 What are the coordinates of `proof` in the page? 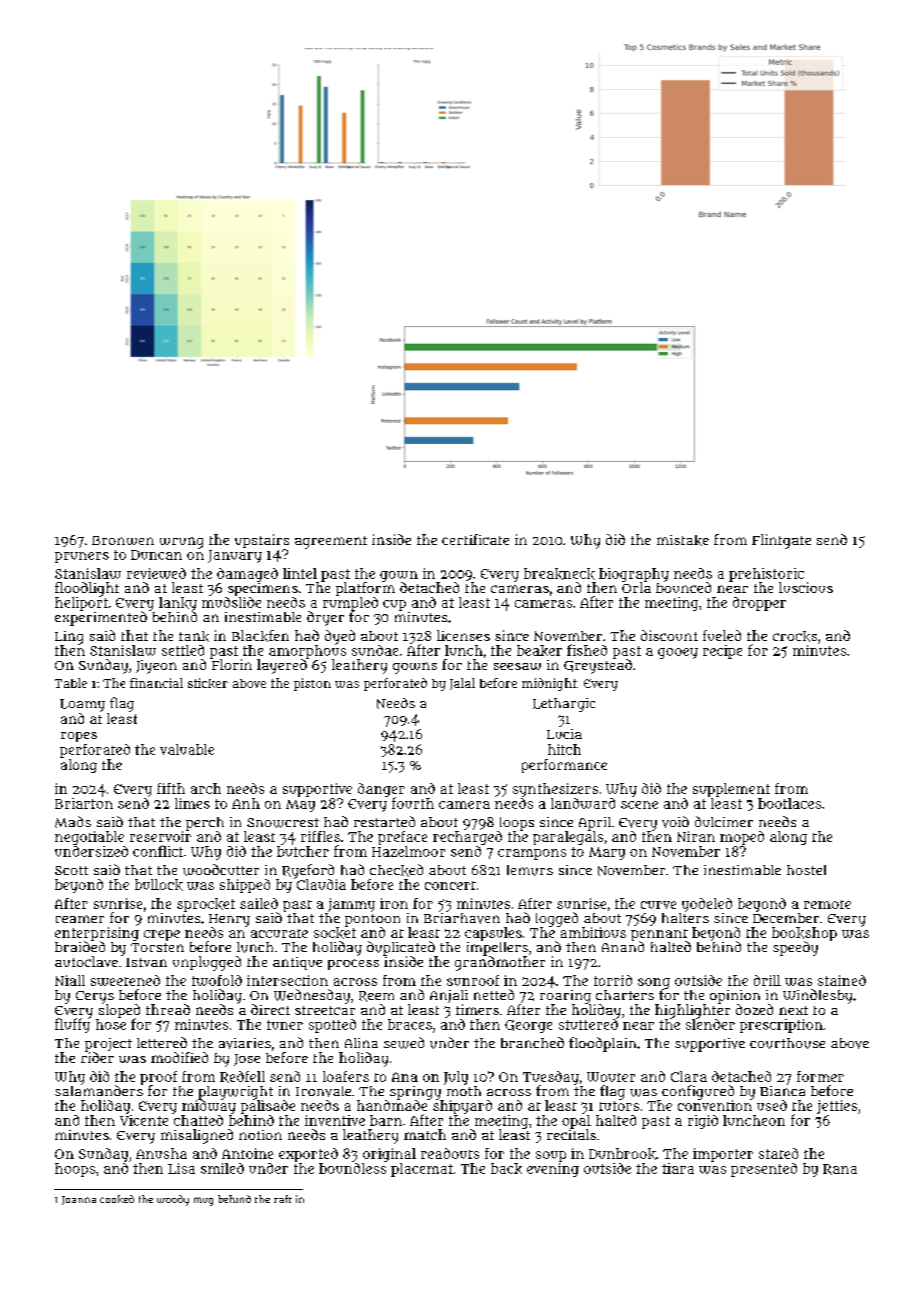 It's located at (158, 1078).
